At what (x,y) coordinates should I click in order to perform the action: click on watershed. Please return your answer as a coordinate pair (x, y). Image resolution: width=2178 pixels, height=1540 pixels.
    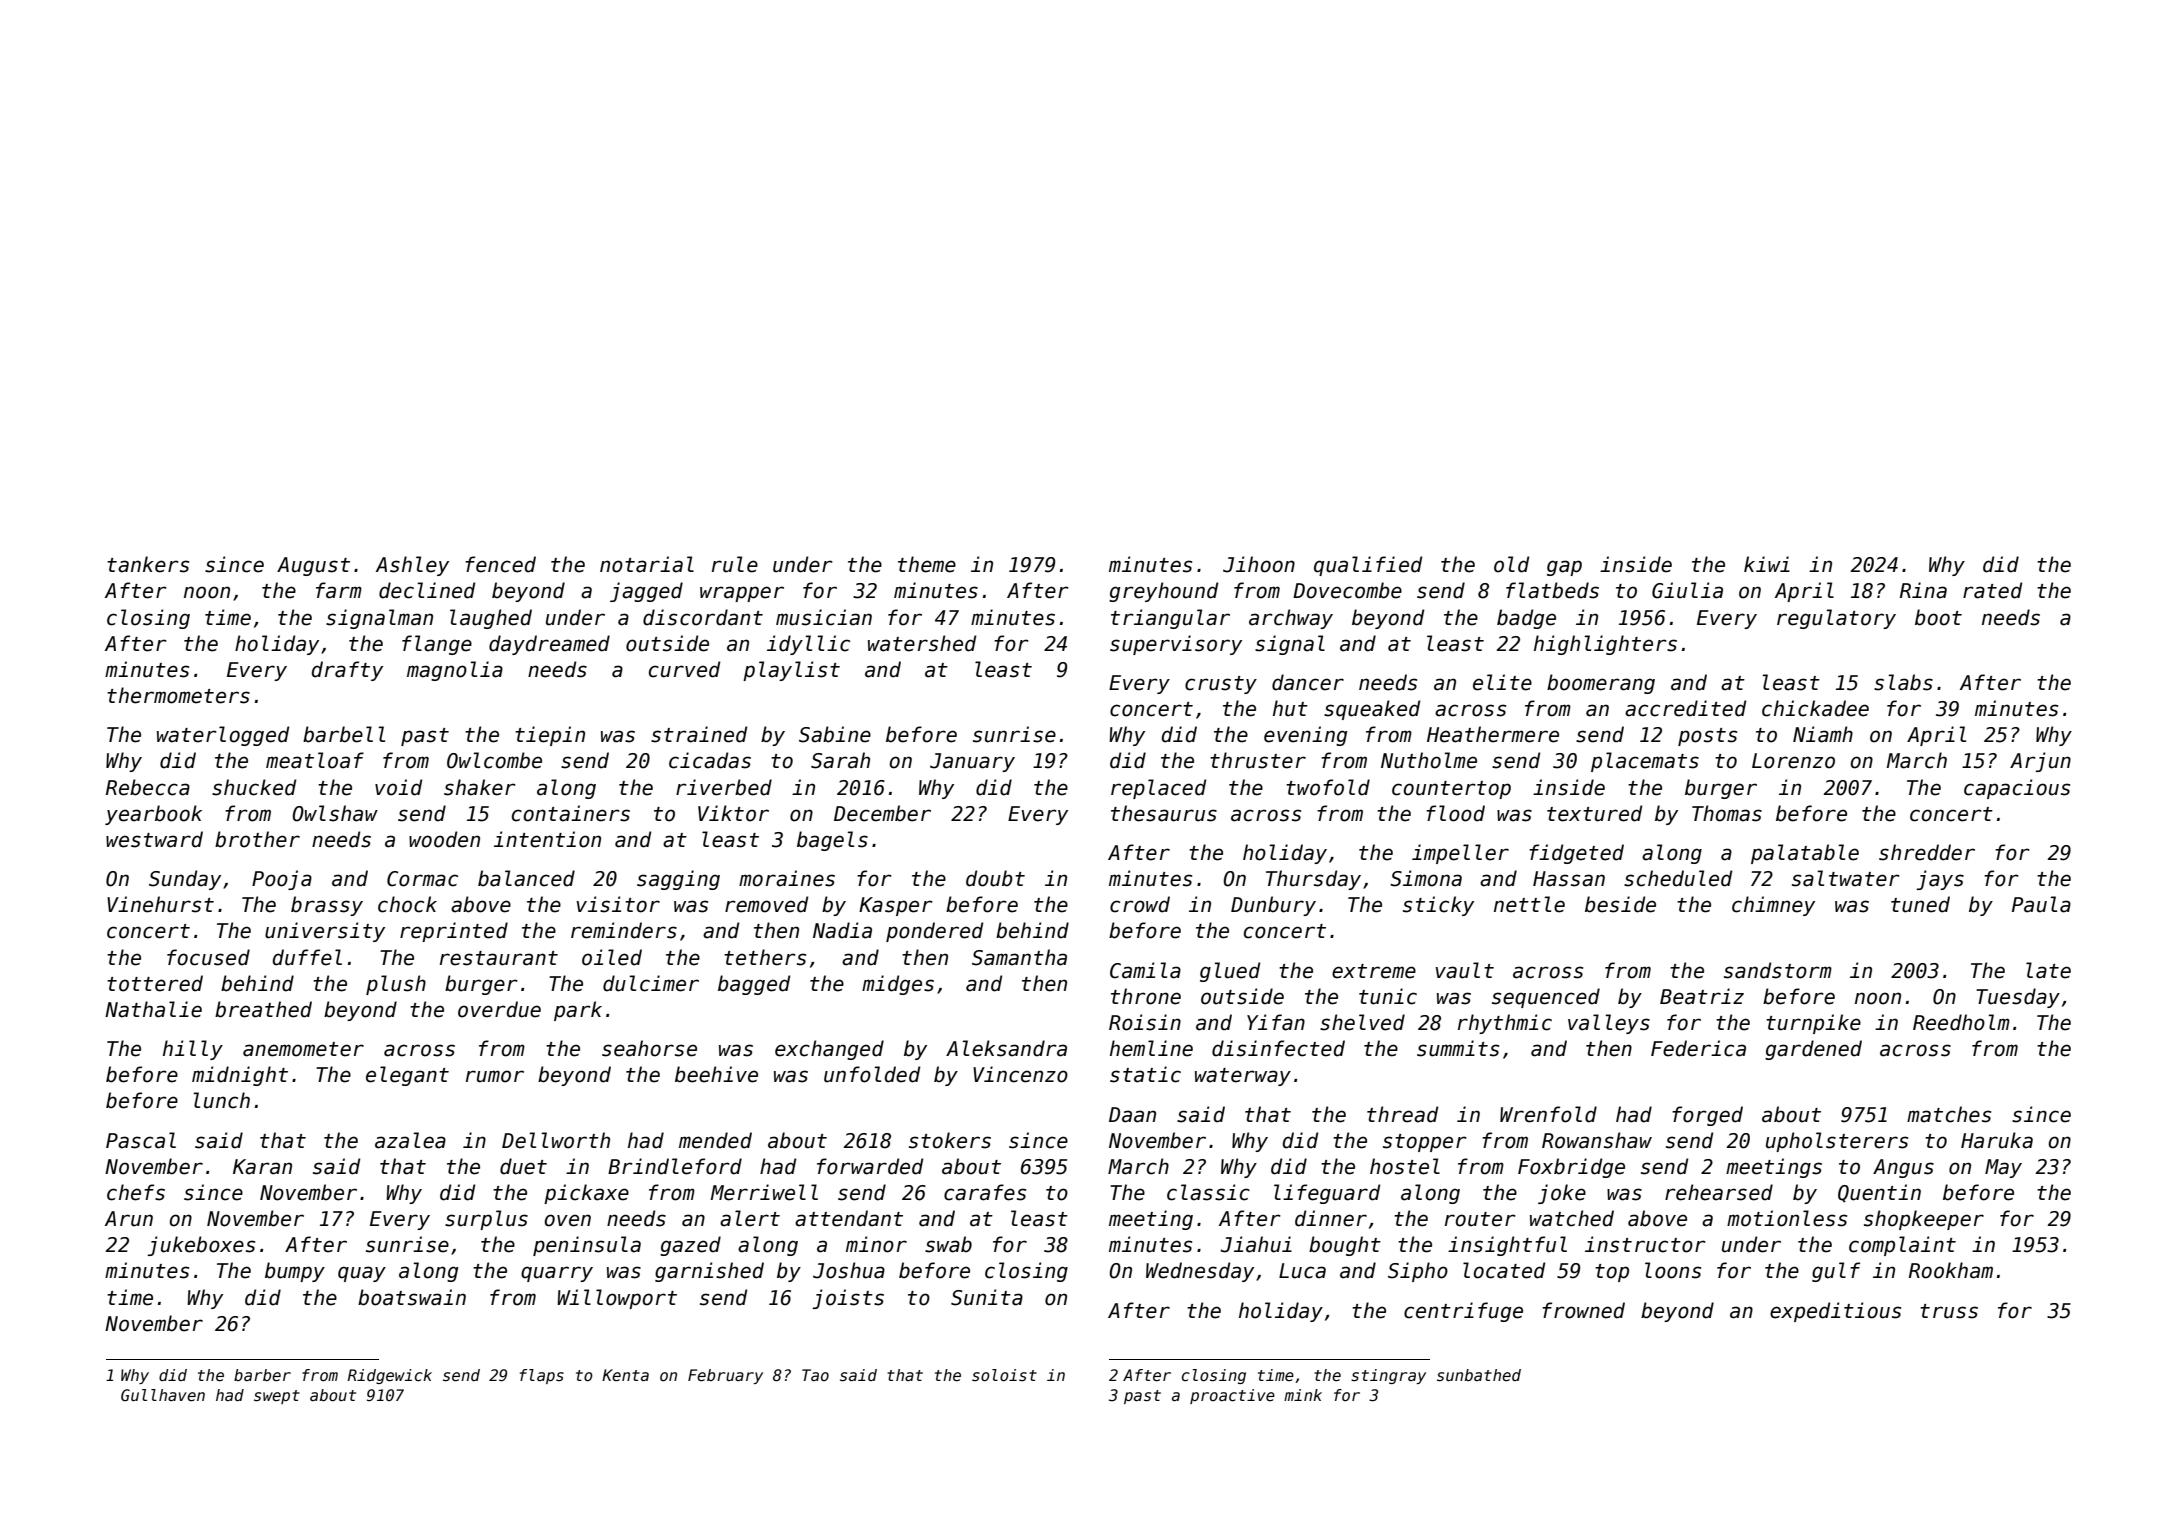
    Looking at the image, I should click on (922, 643).
